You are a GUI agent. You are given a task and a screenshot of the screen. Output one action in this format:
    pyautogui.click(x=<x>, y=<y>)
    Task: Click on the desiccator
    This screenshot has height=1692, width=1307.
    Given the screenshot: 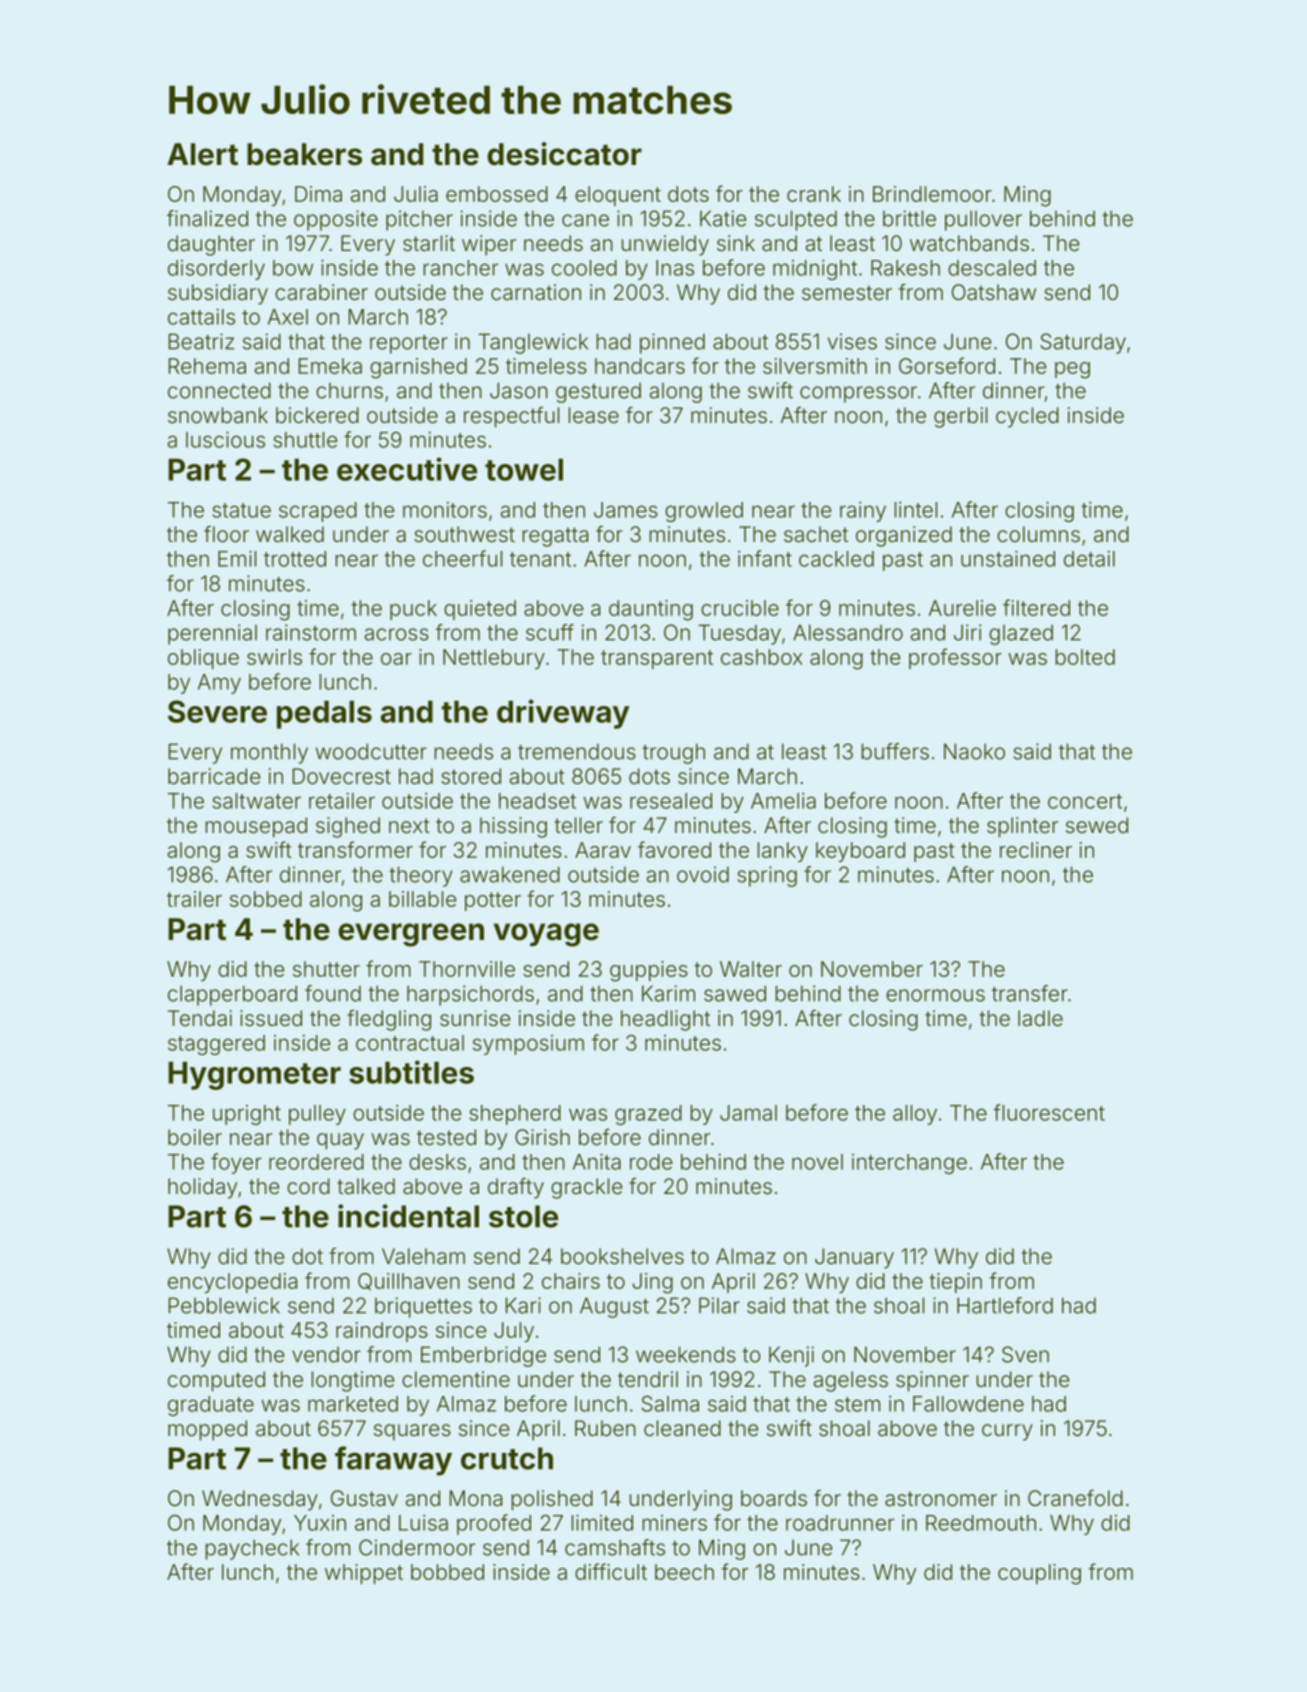 What is the action you would take?
    pyautogui.click(x=564, y=154)
